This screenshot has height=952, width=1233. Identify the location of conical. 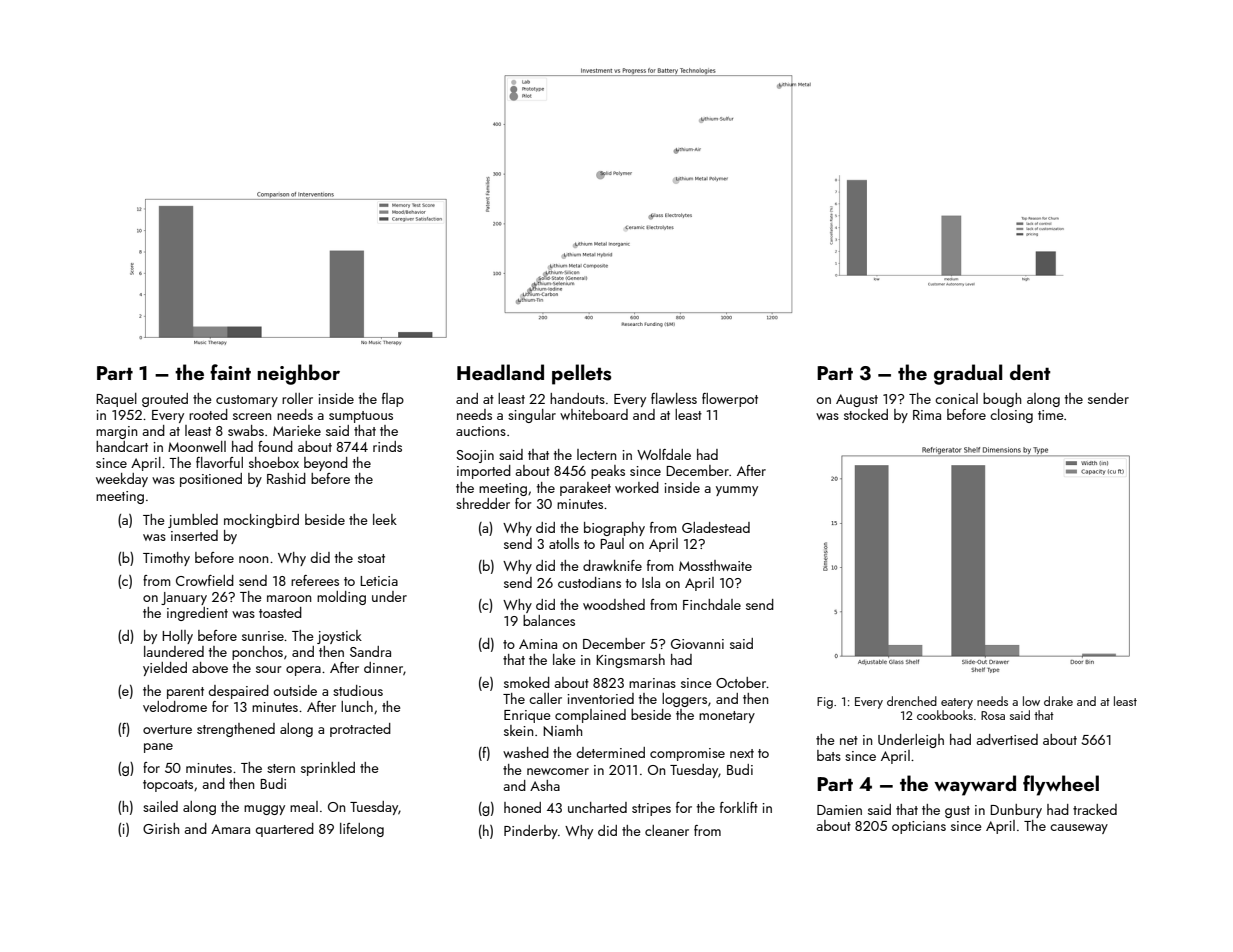
(956, 398).
